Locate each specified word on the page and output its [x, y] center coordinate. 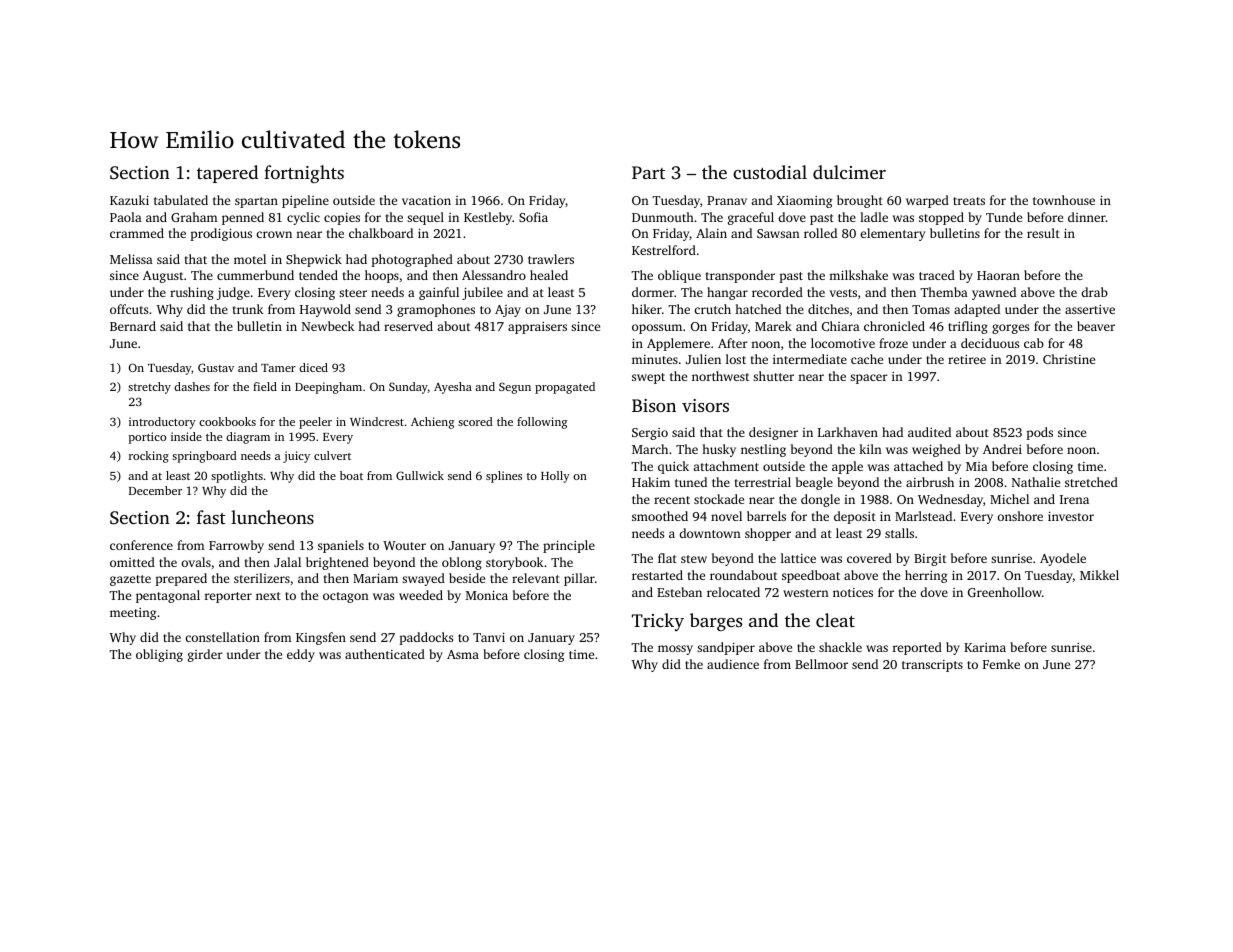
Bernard [133, 326]
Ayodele [1063, 559]
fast [211, 517]
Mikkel [1099, 575]
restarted [657, 575]
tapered [227, 174]
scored [475, 421]
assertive [1090, 309]
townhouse [1064, 200]
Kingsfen [321, 638]
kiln [870, 449]
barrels [766, 516]
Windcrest [377, 421]
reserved [408, 326]
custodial [770, 172]
